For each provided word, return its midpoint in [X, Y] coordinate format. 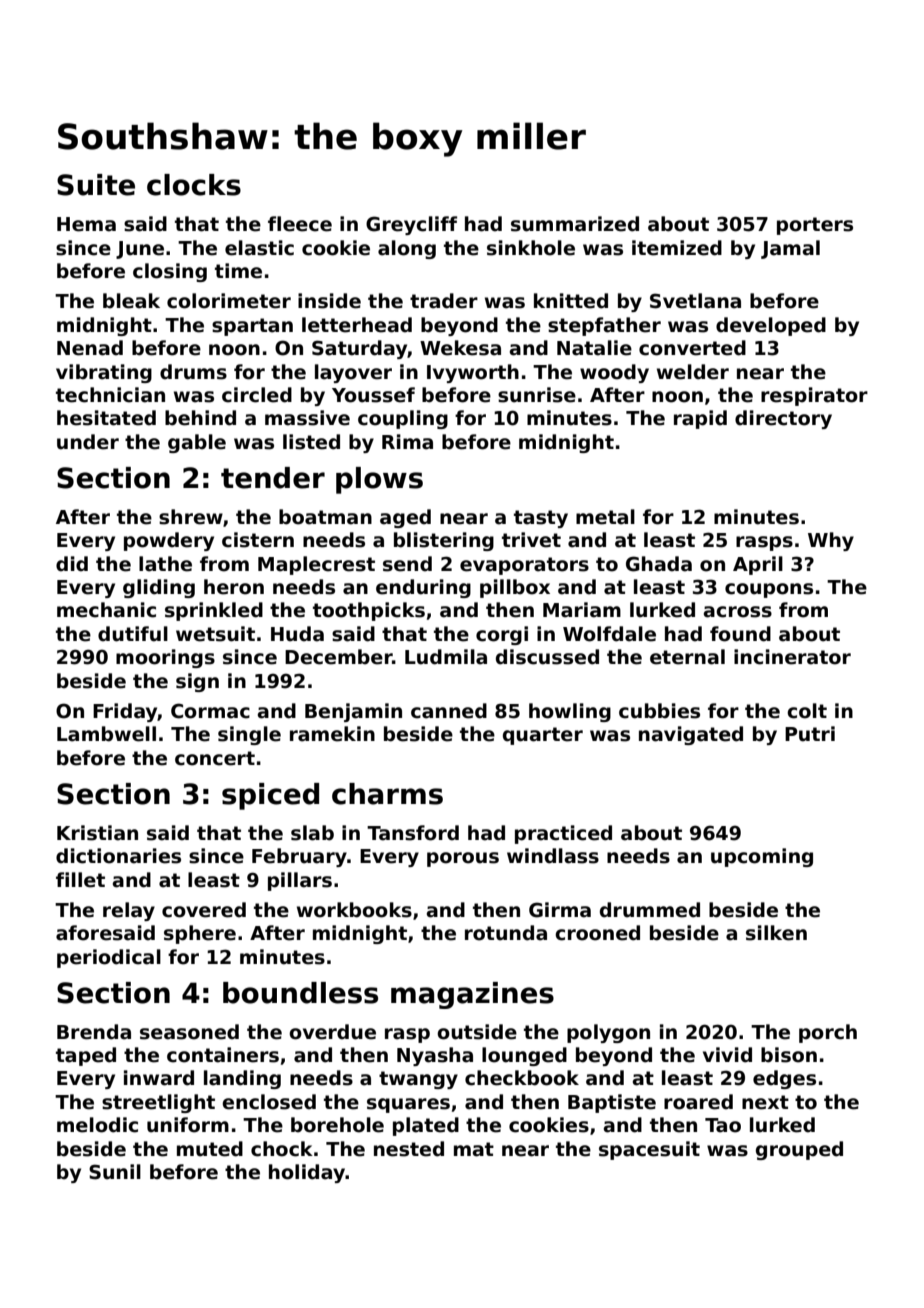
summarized [575, 224]
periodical [109, 958]
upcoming [762, 857]
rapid [700, 419]
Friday [125, 712]
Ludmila [446, 657]
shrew [191, 517]
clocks [194, 185]
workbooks [354, 910]
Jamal [790, 249]
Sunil [115, 1172]
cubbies [659, 711]
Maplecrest [316, 565]
